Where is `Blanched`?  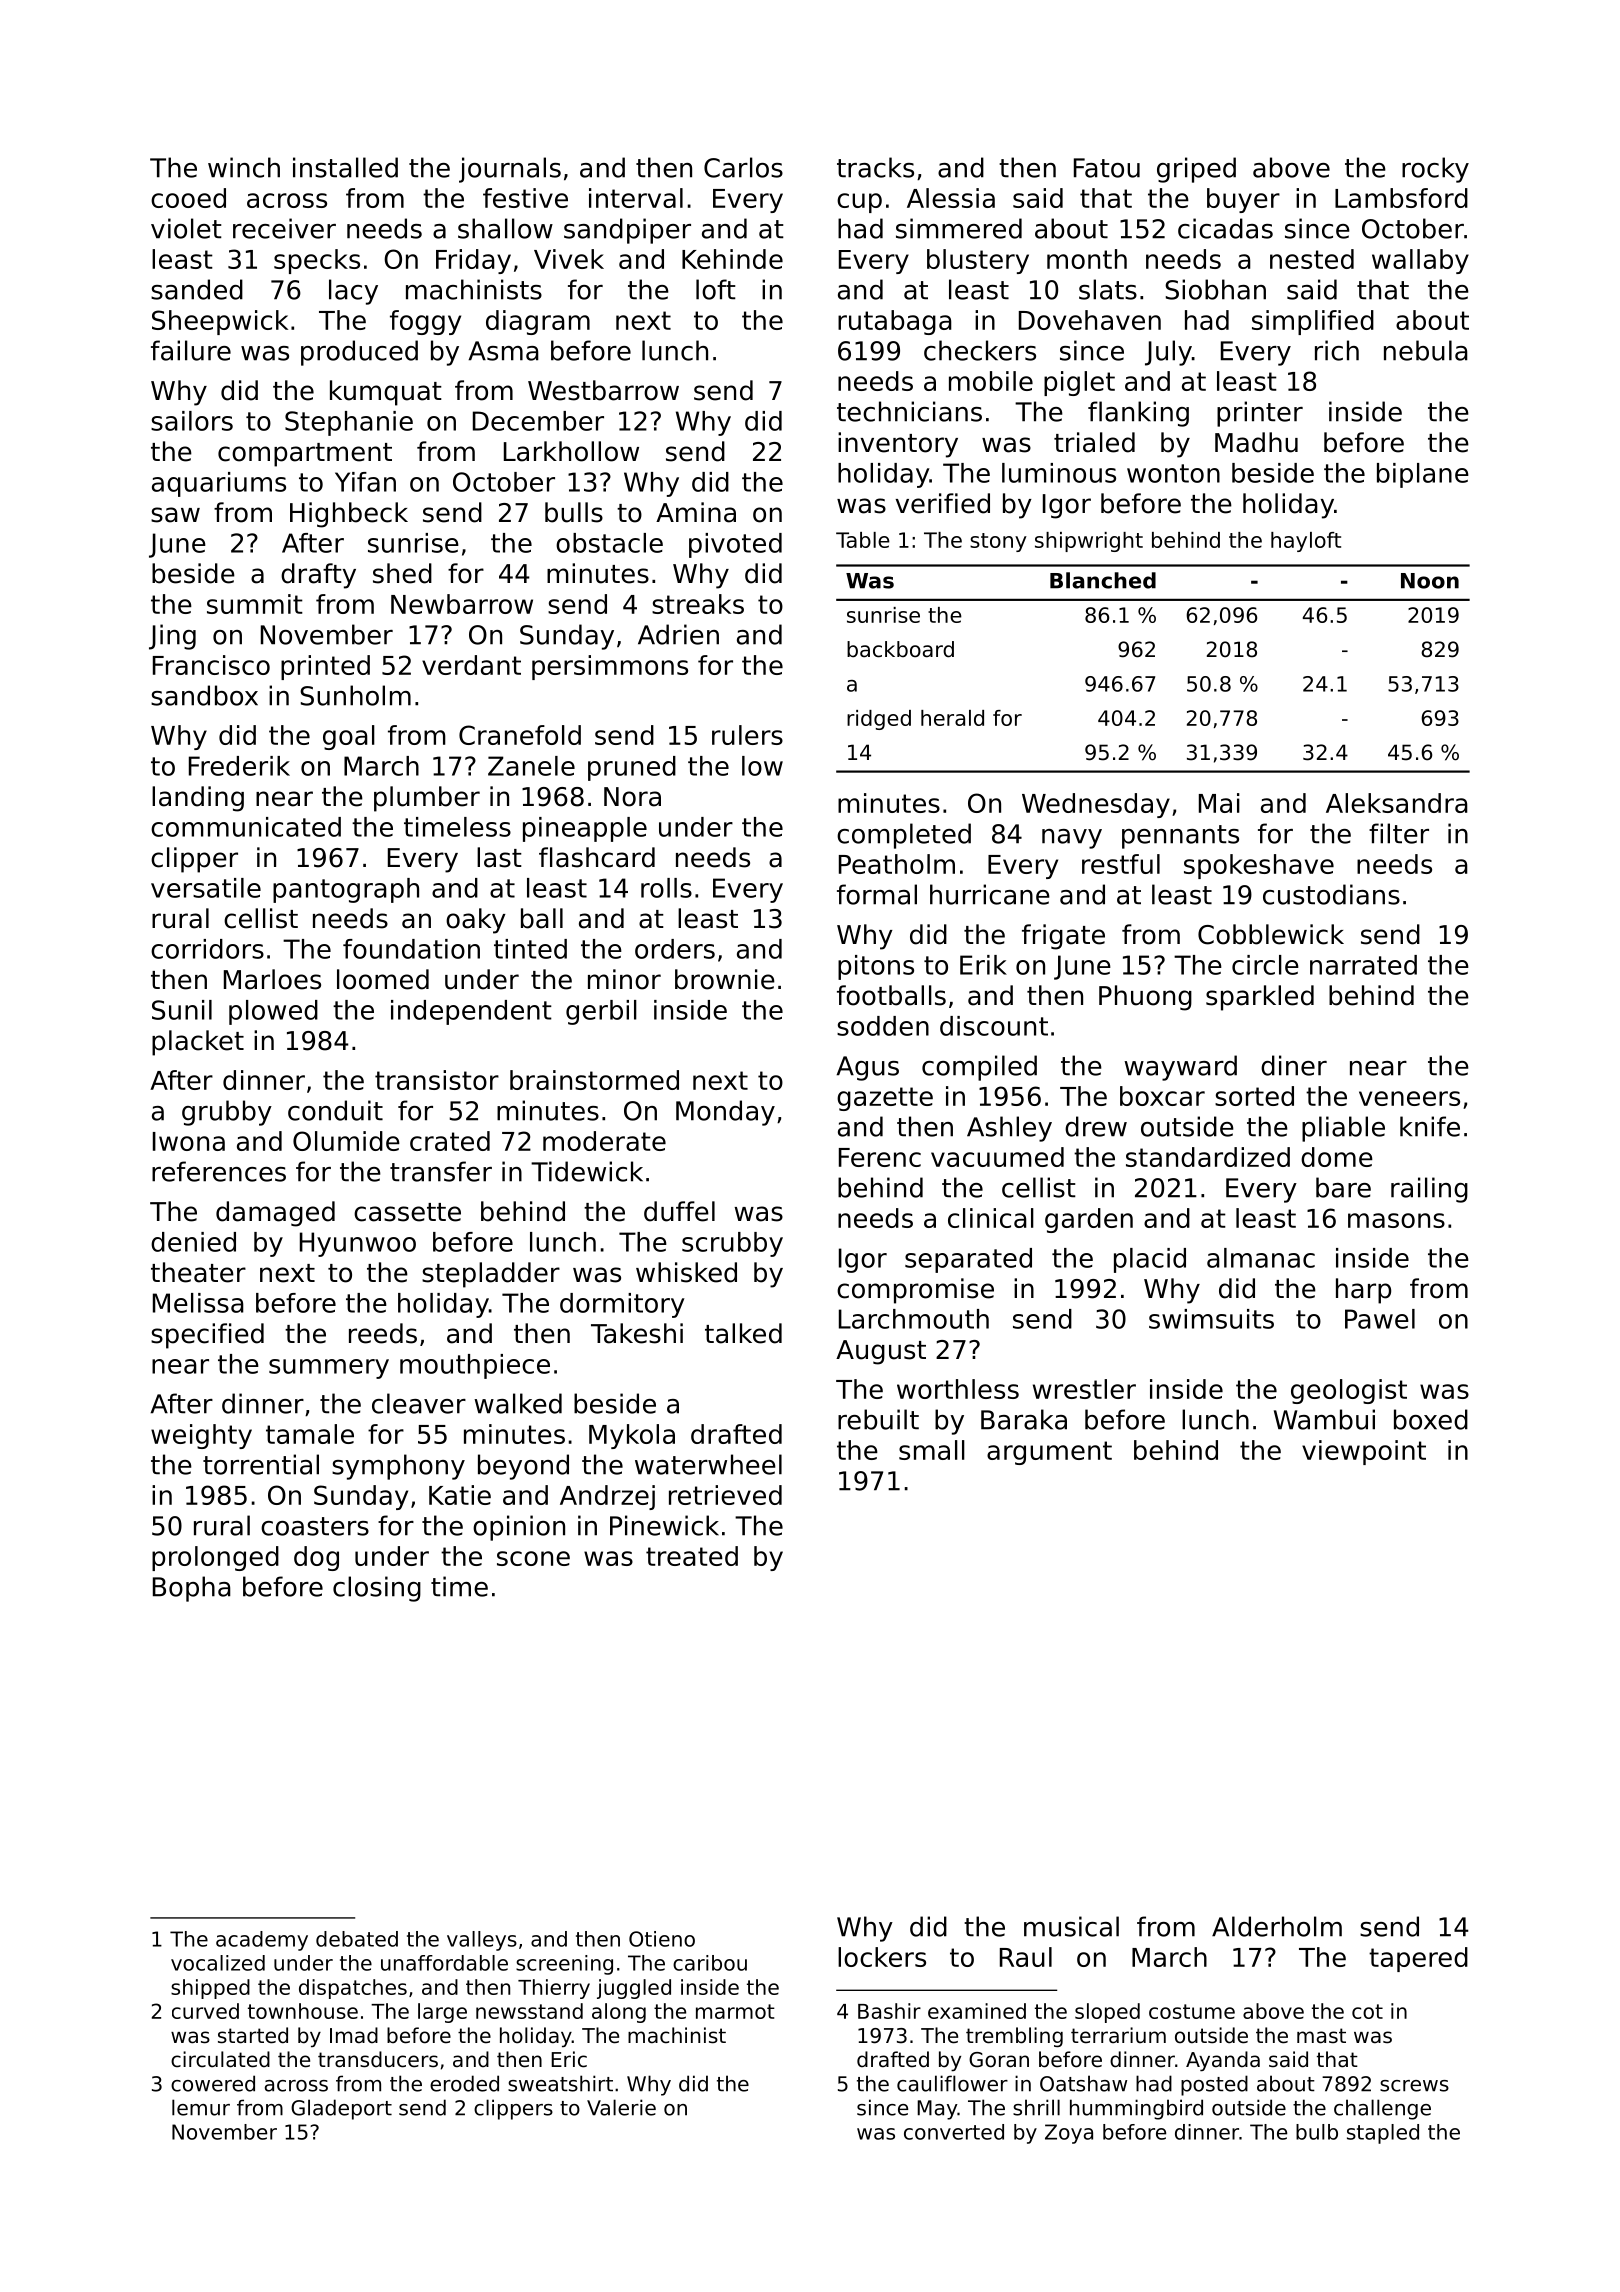
Blanched is located at coordinates (1103, 580).
